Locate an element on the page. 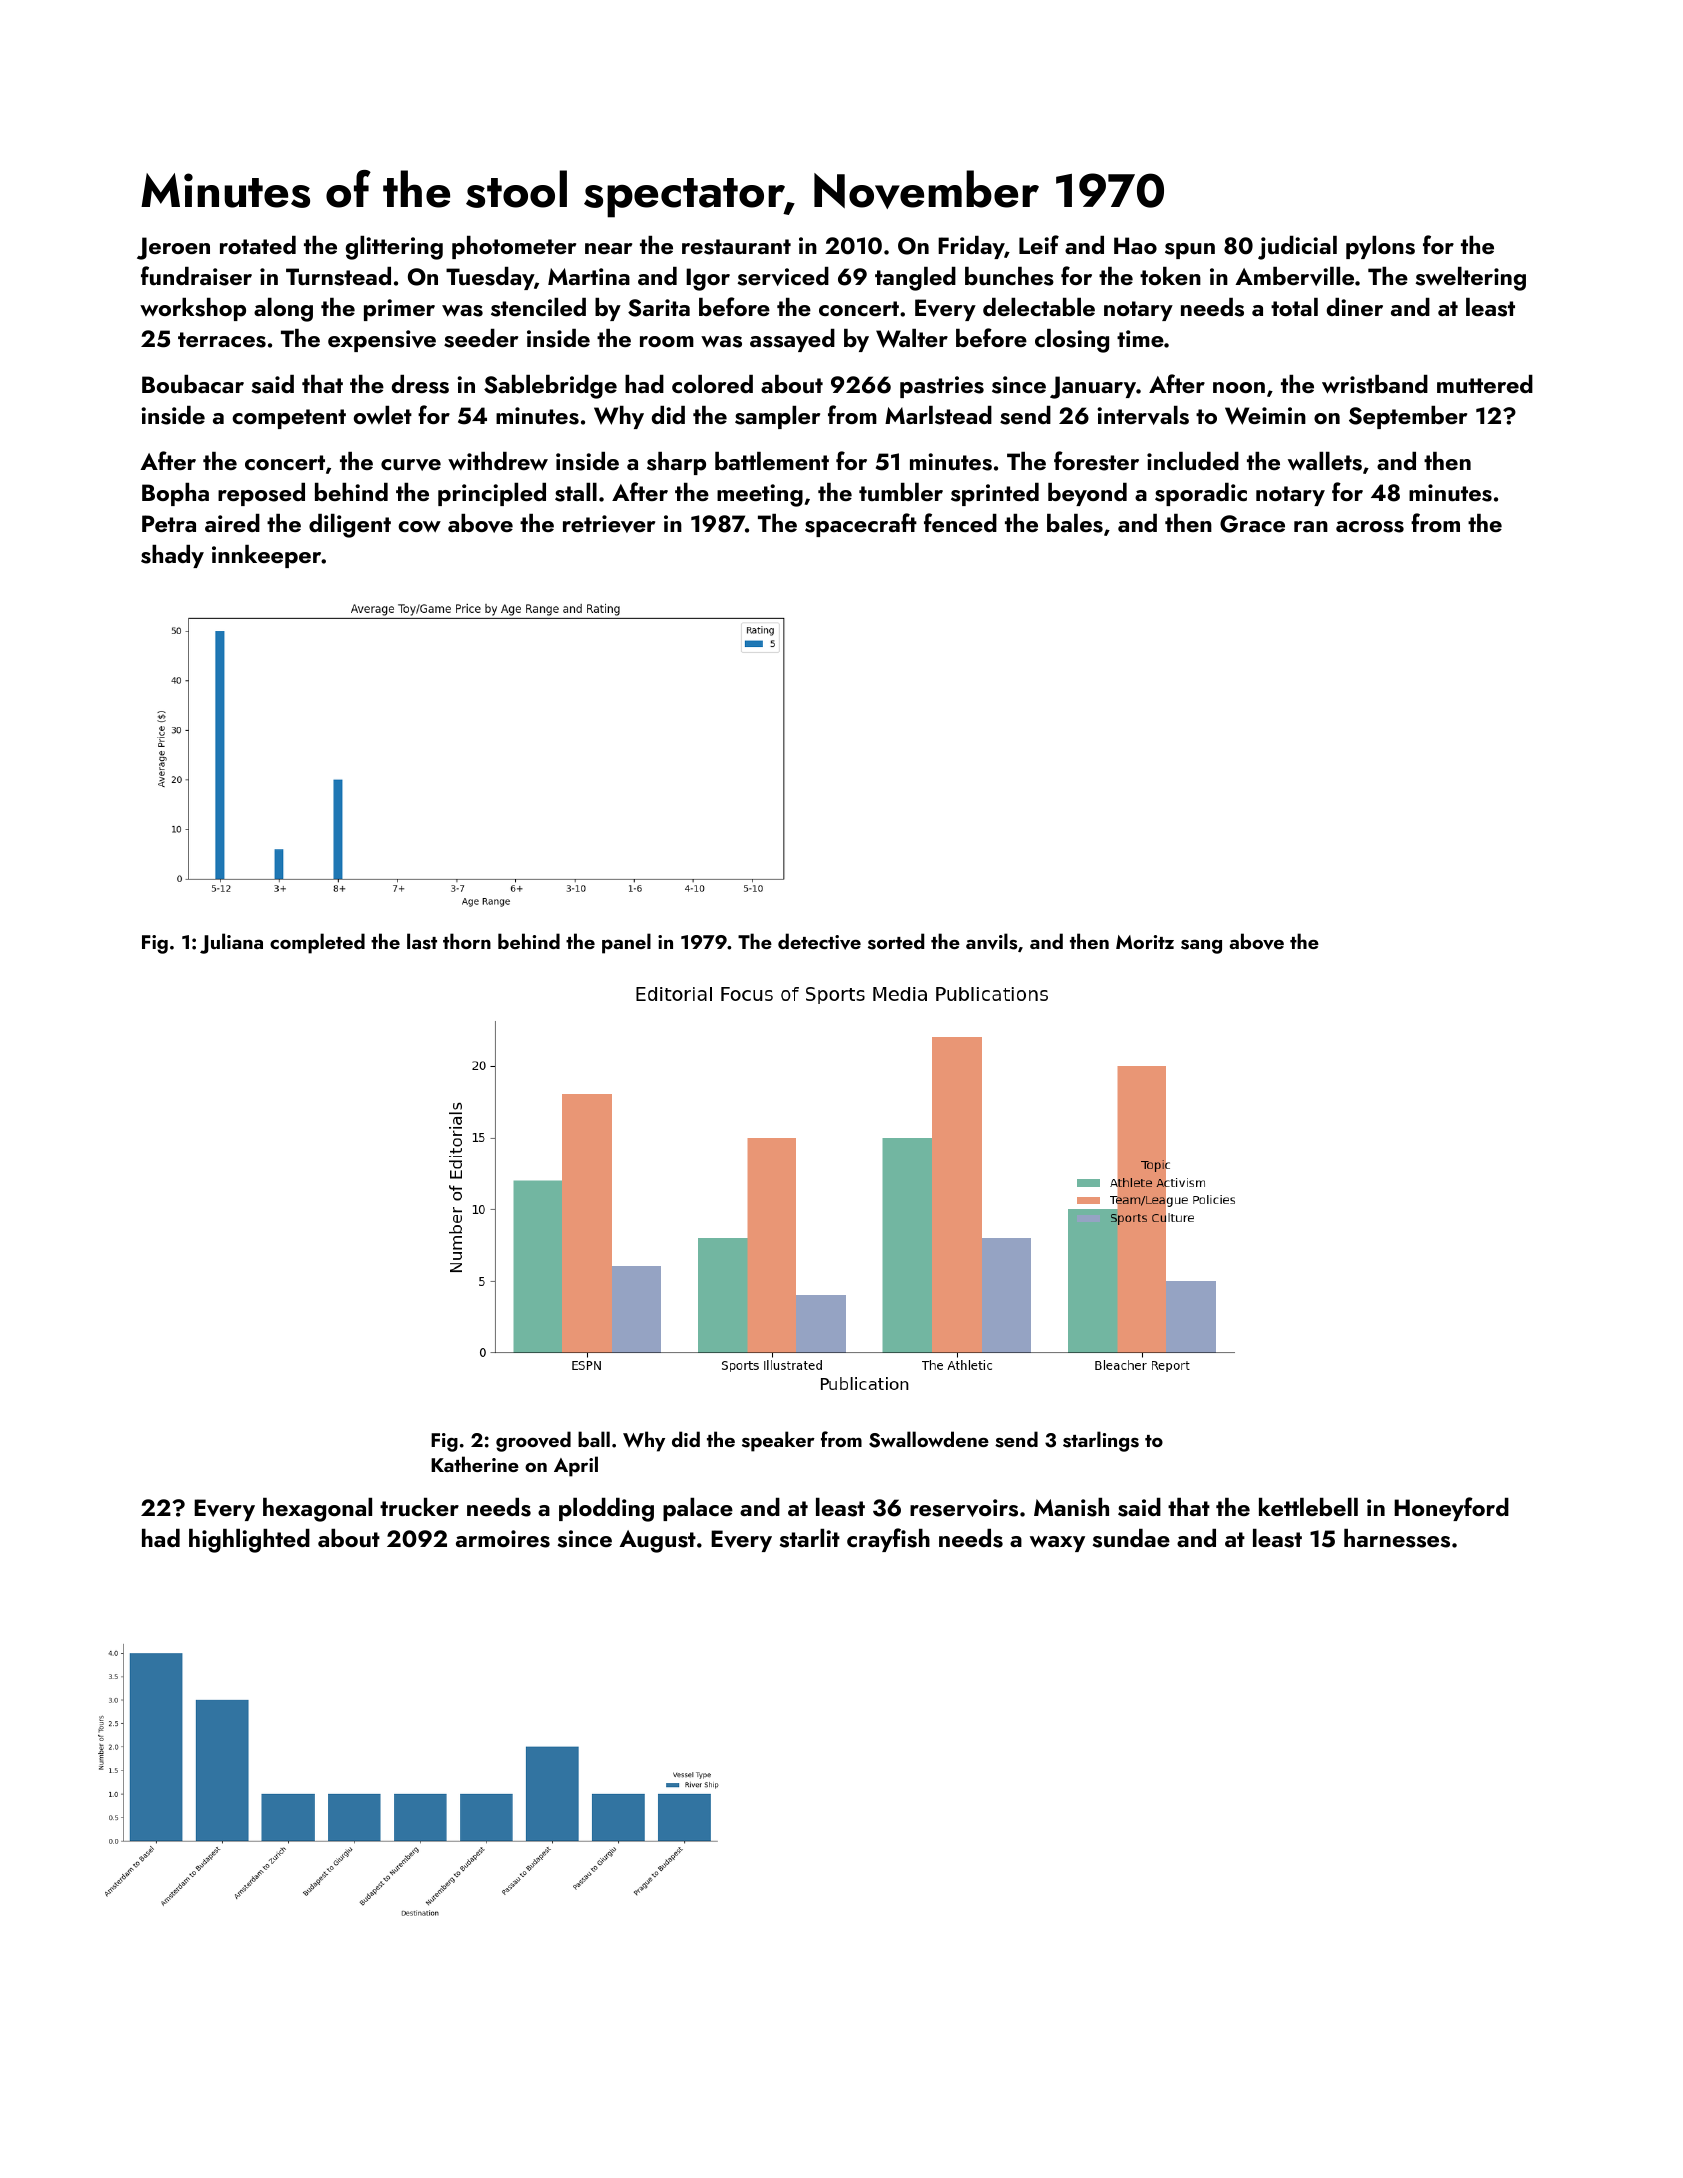 The height and width of the page is (2178, 1683). Moritz is located at coordinates (1145, 942).
